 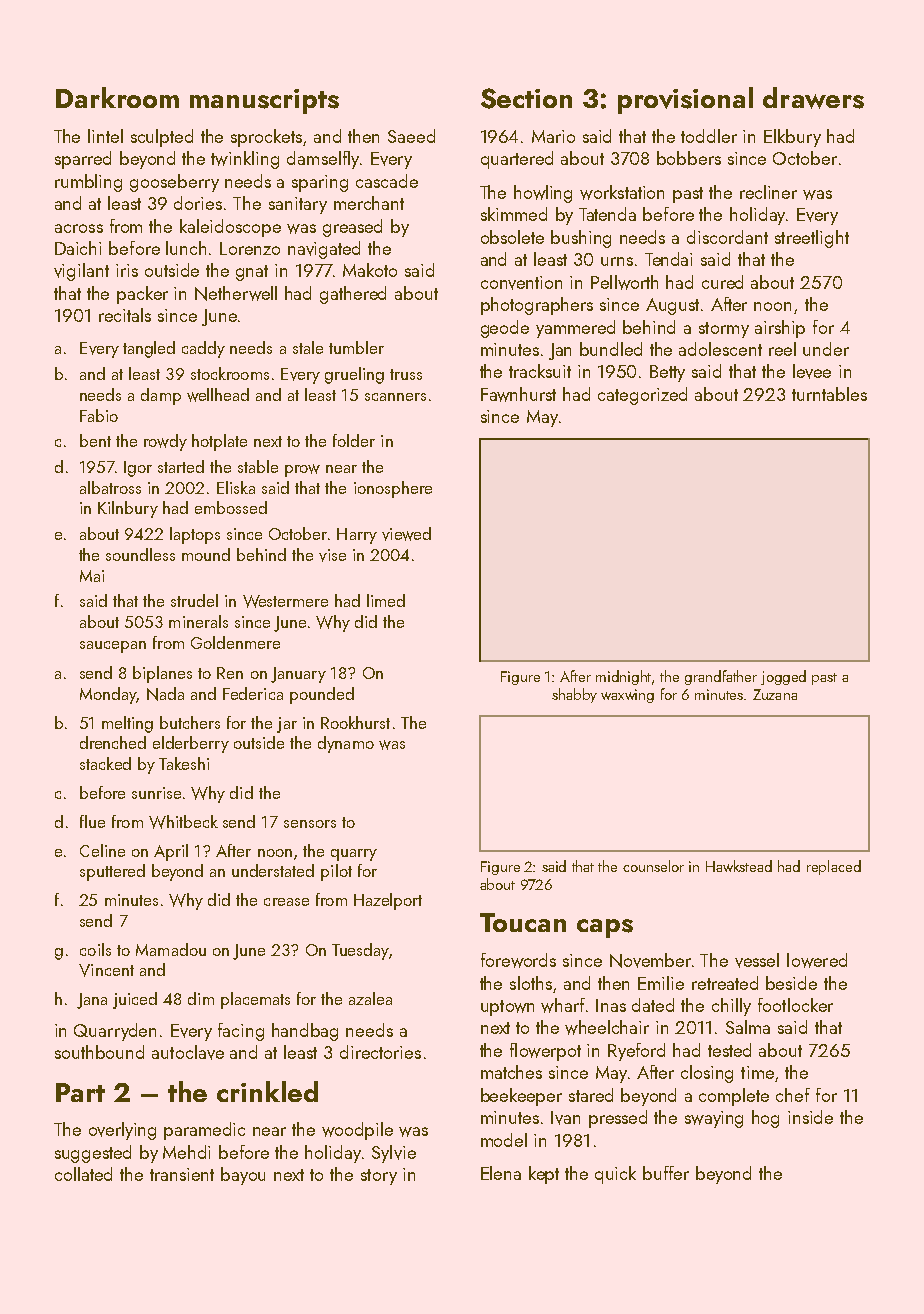 What do you see at coordinates (685, 100) in the screenshot?
I see `provisional` at bounding box center [685, 100].
